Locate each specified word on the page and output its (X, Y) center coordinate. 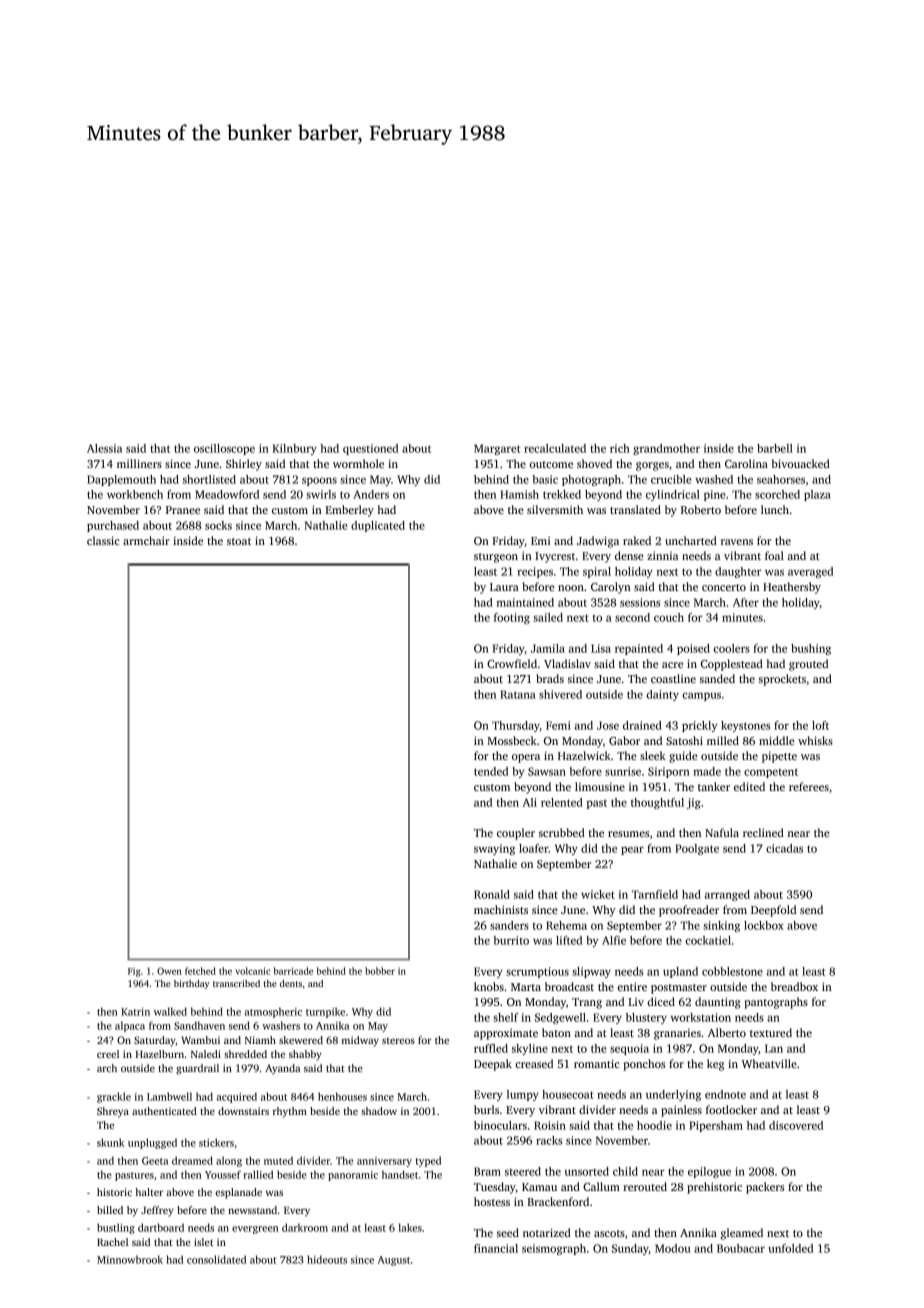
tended (491, 771)
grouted (808, 665)
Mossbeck (512, 740)
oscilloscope (224, 449)
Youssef (223, 1174)
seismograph (554, 1249)
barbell (775, 448)
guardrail (197, 1069)
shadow (379, 1111)
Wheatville (769, 1063)
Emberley (349, 511)
